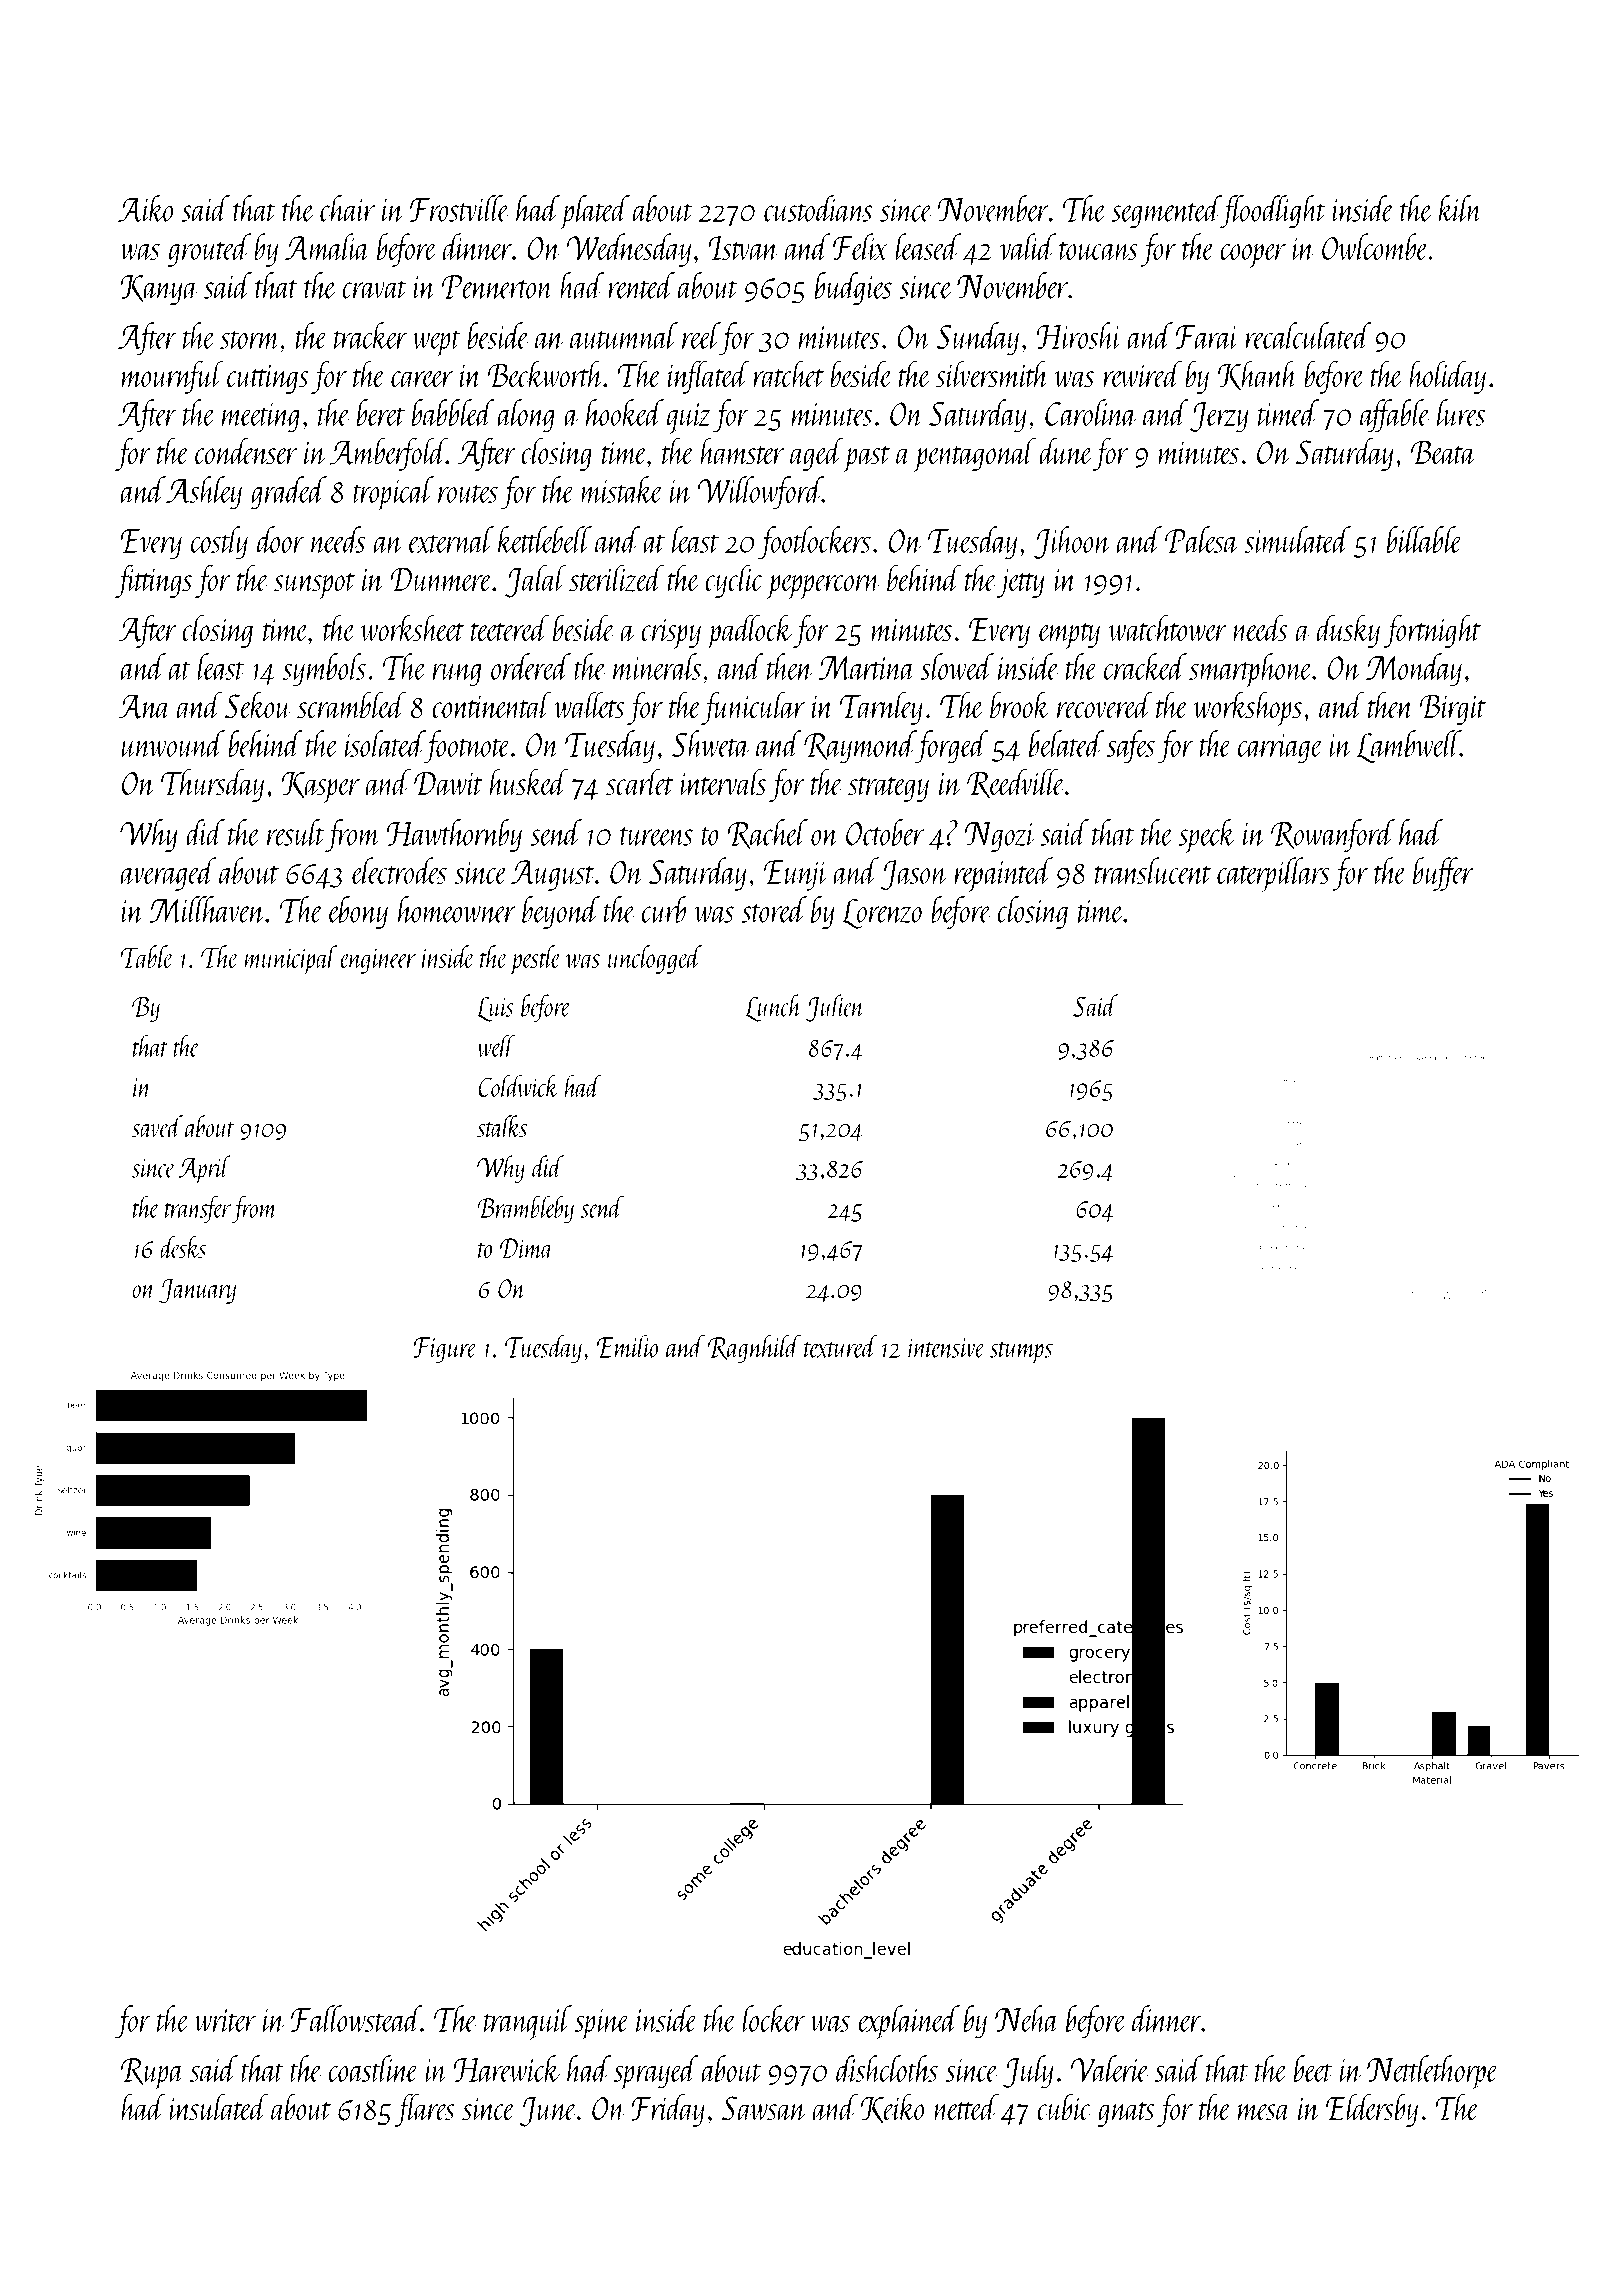  I want to click on chair, so click(347, 208).
